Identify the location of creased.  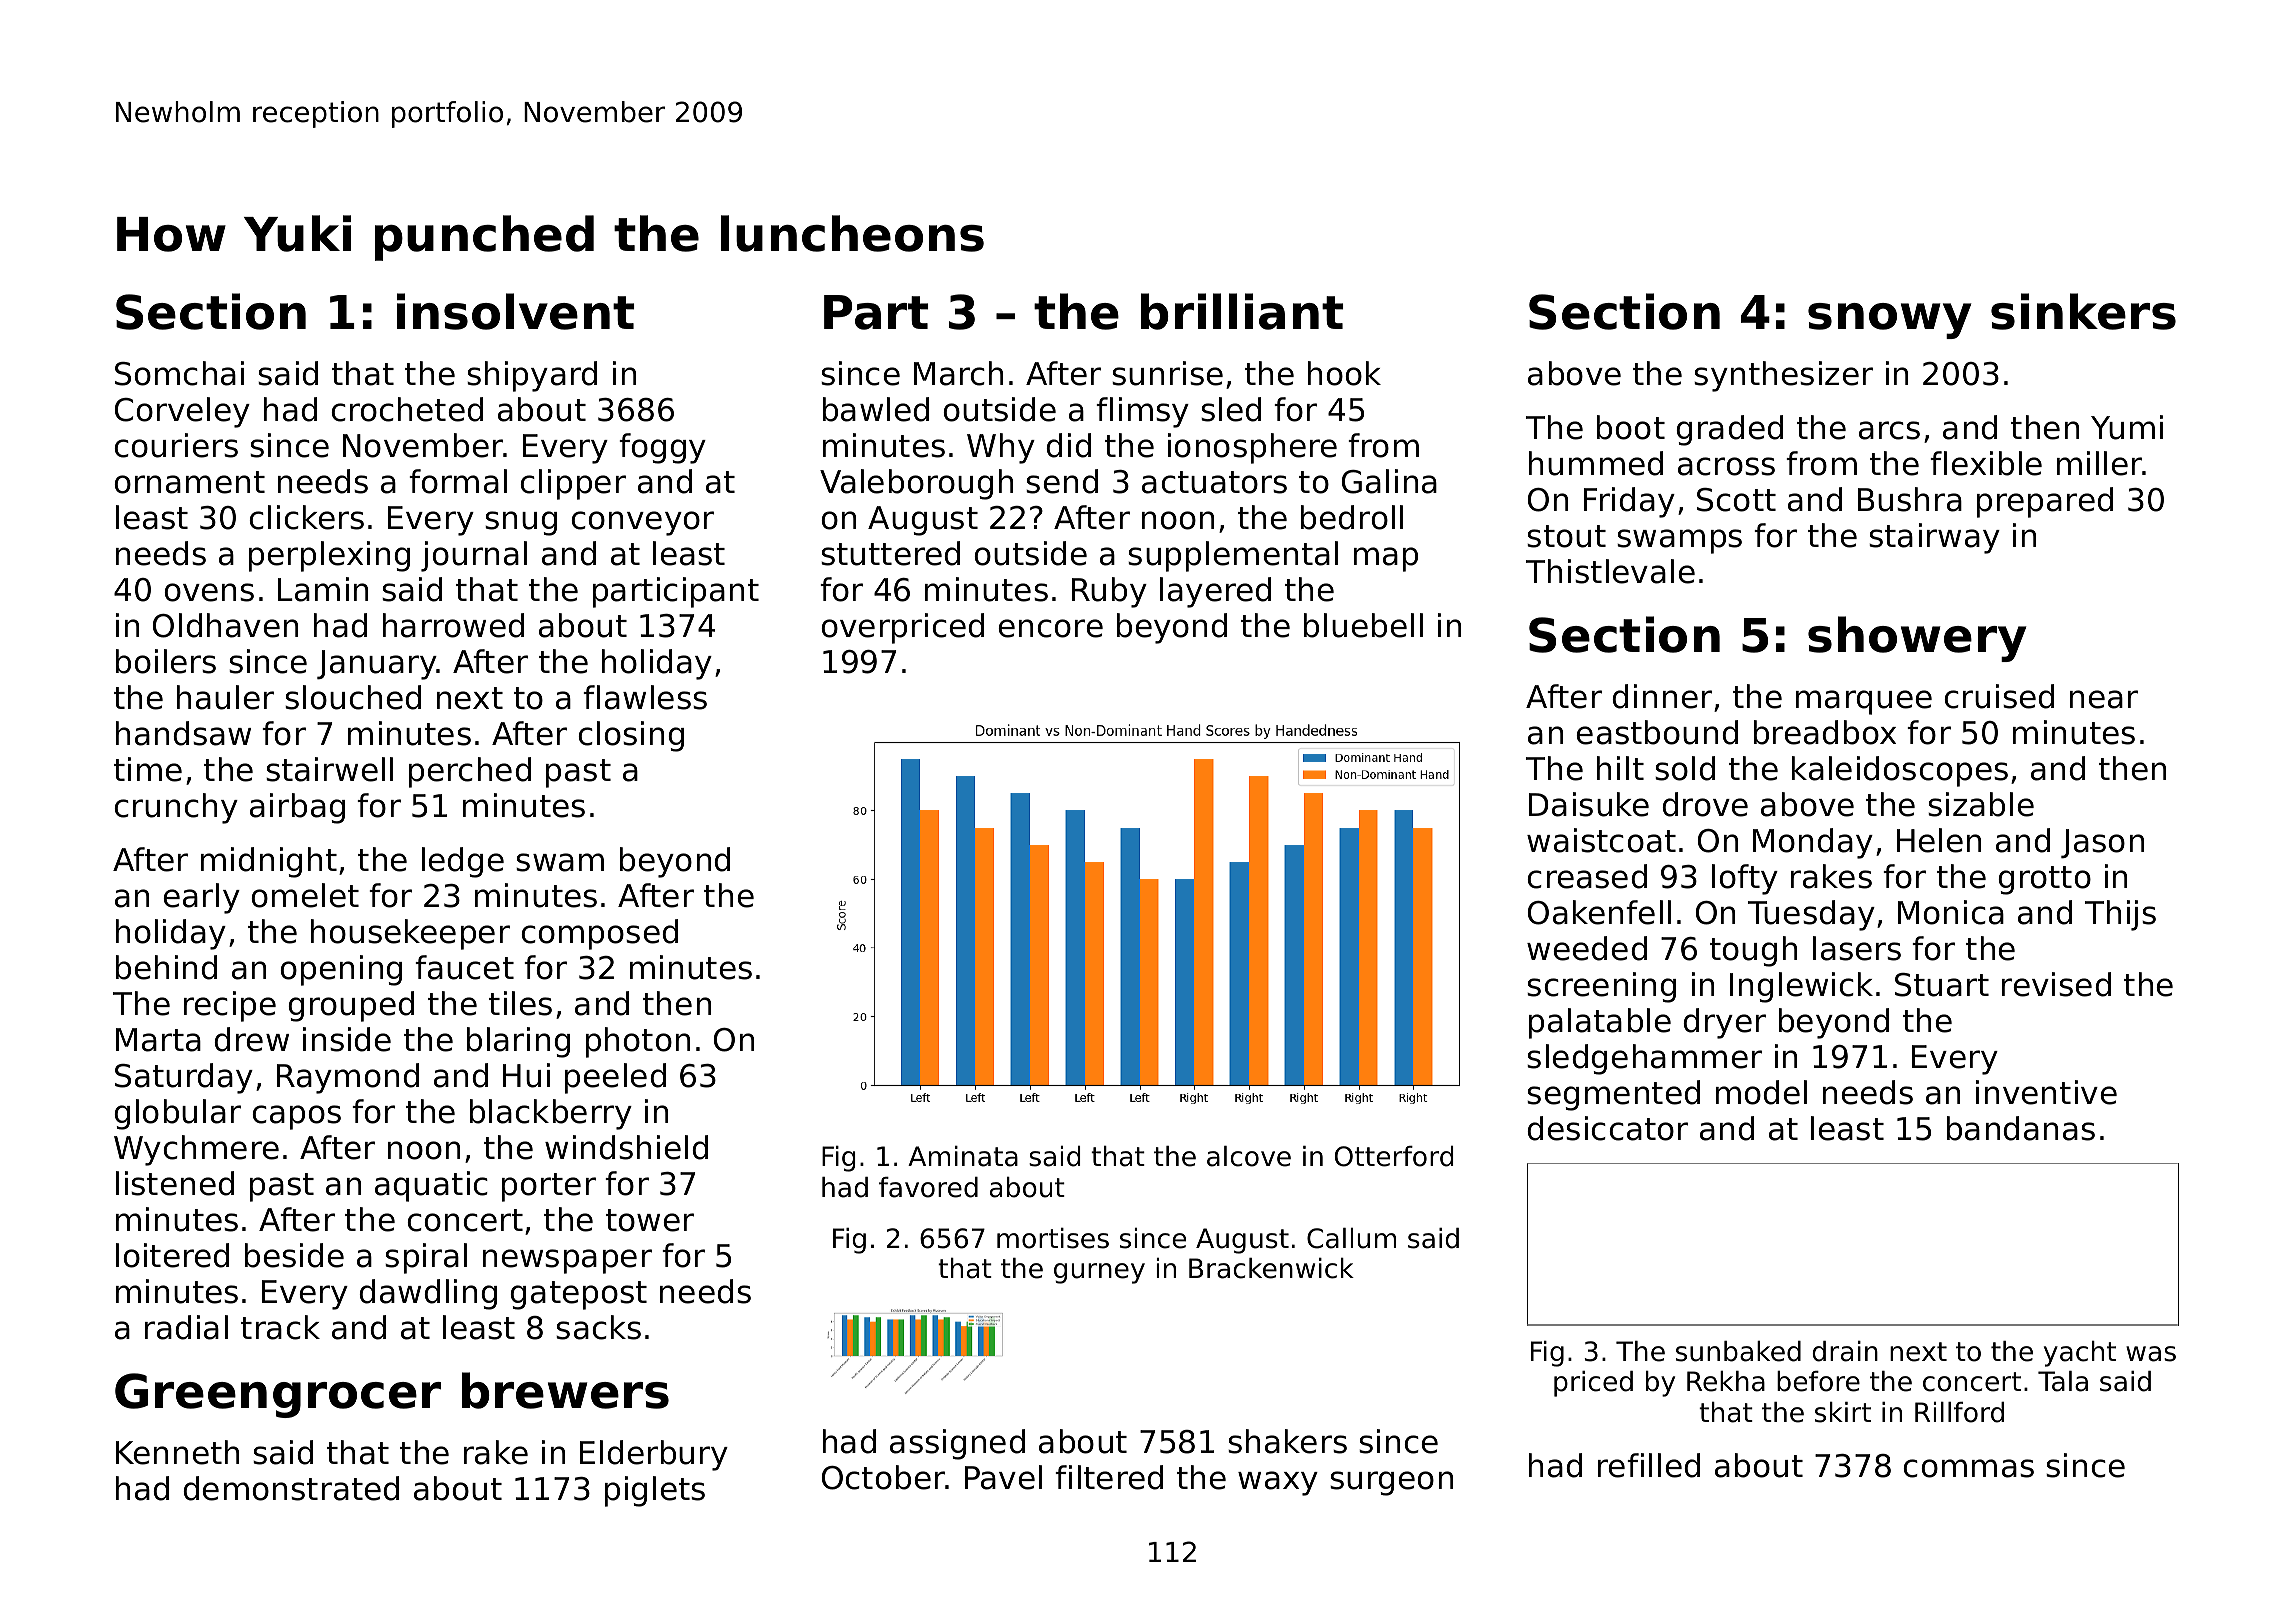
(1587, 876).
